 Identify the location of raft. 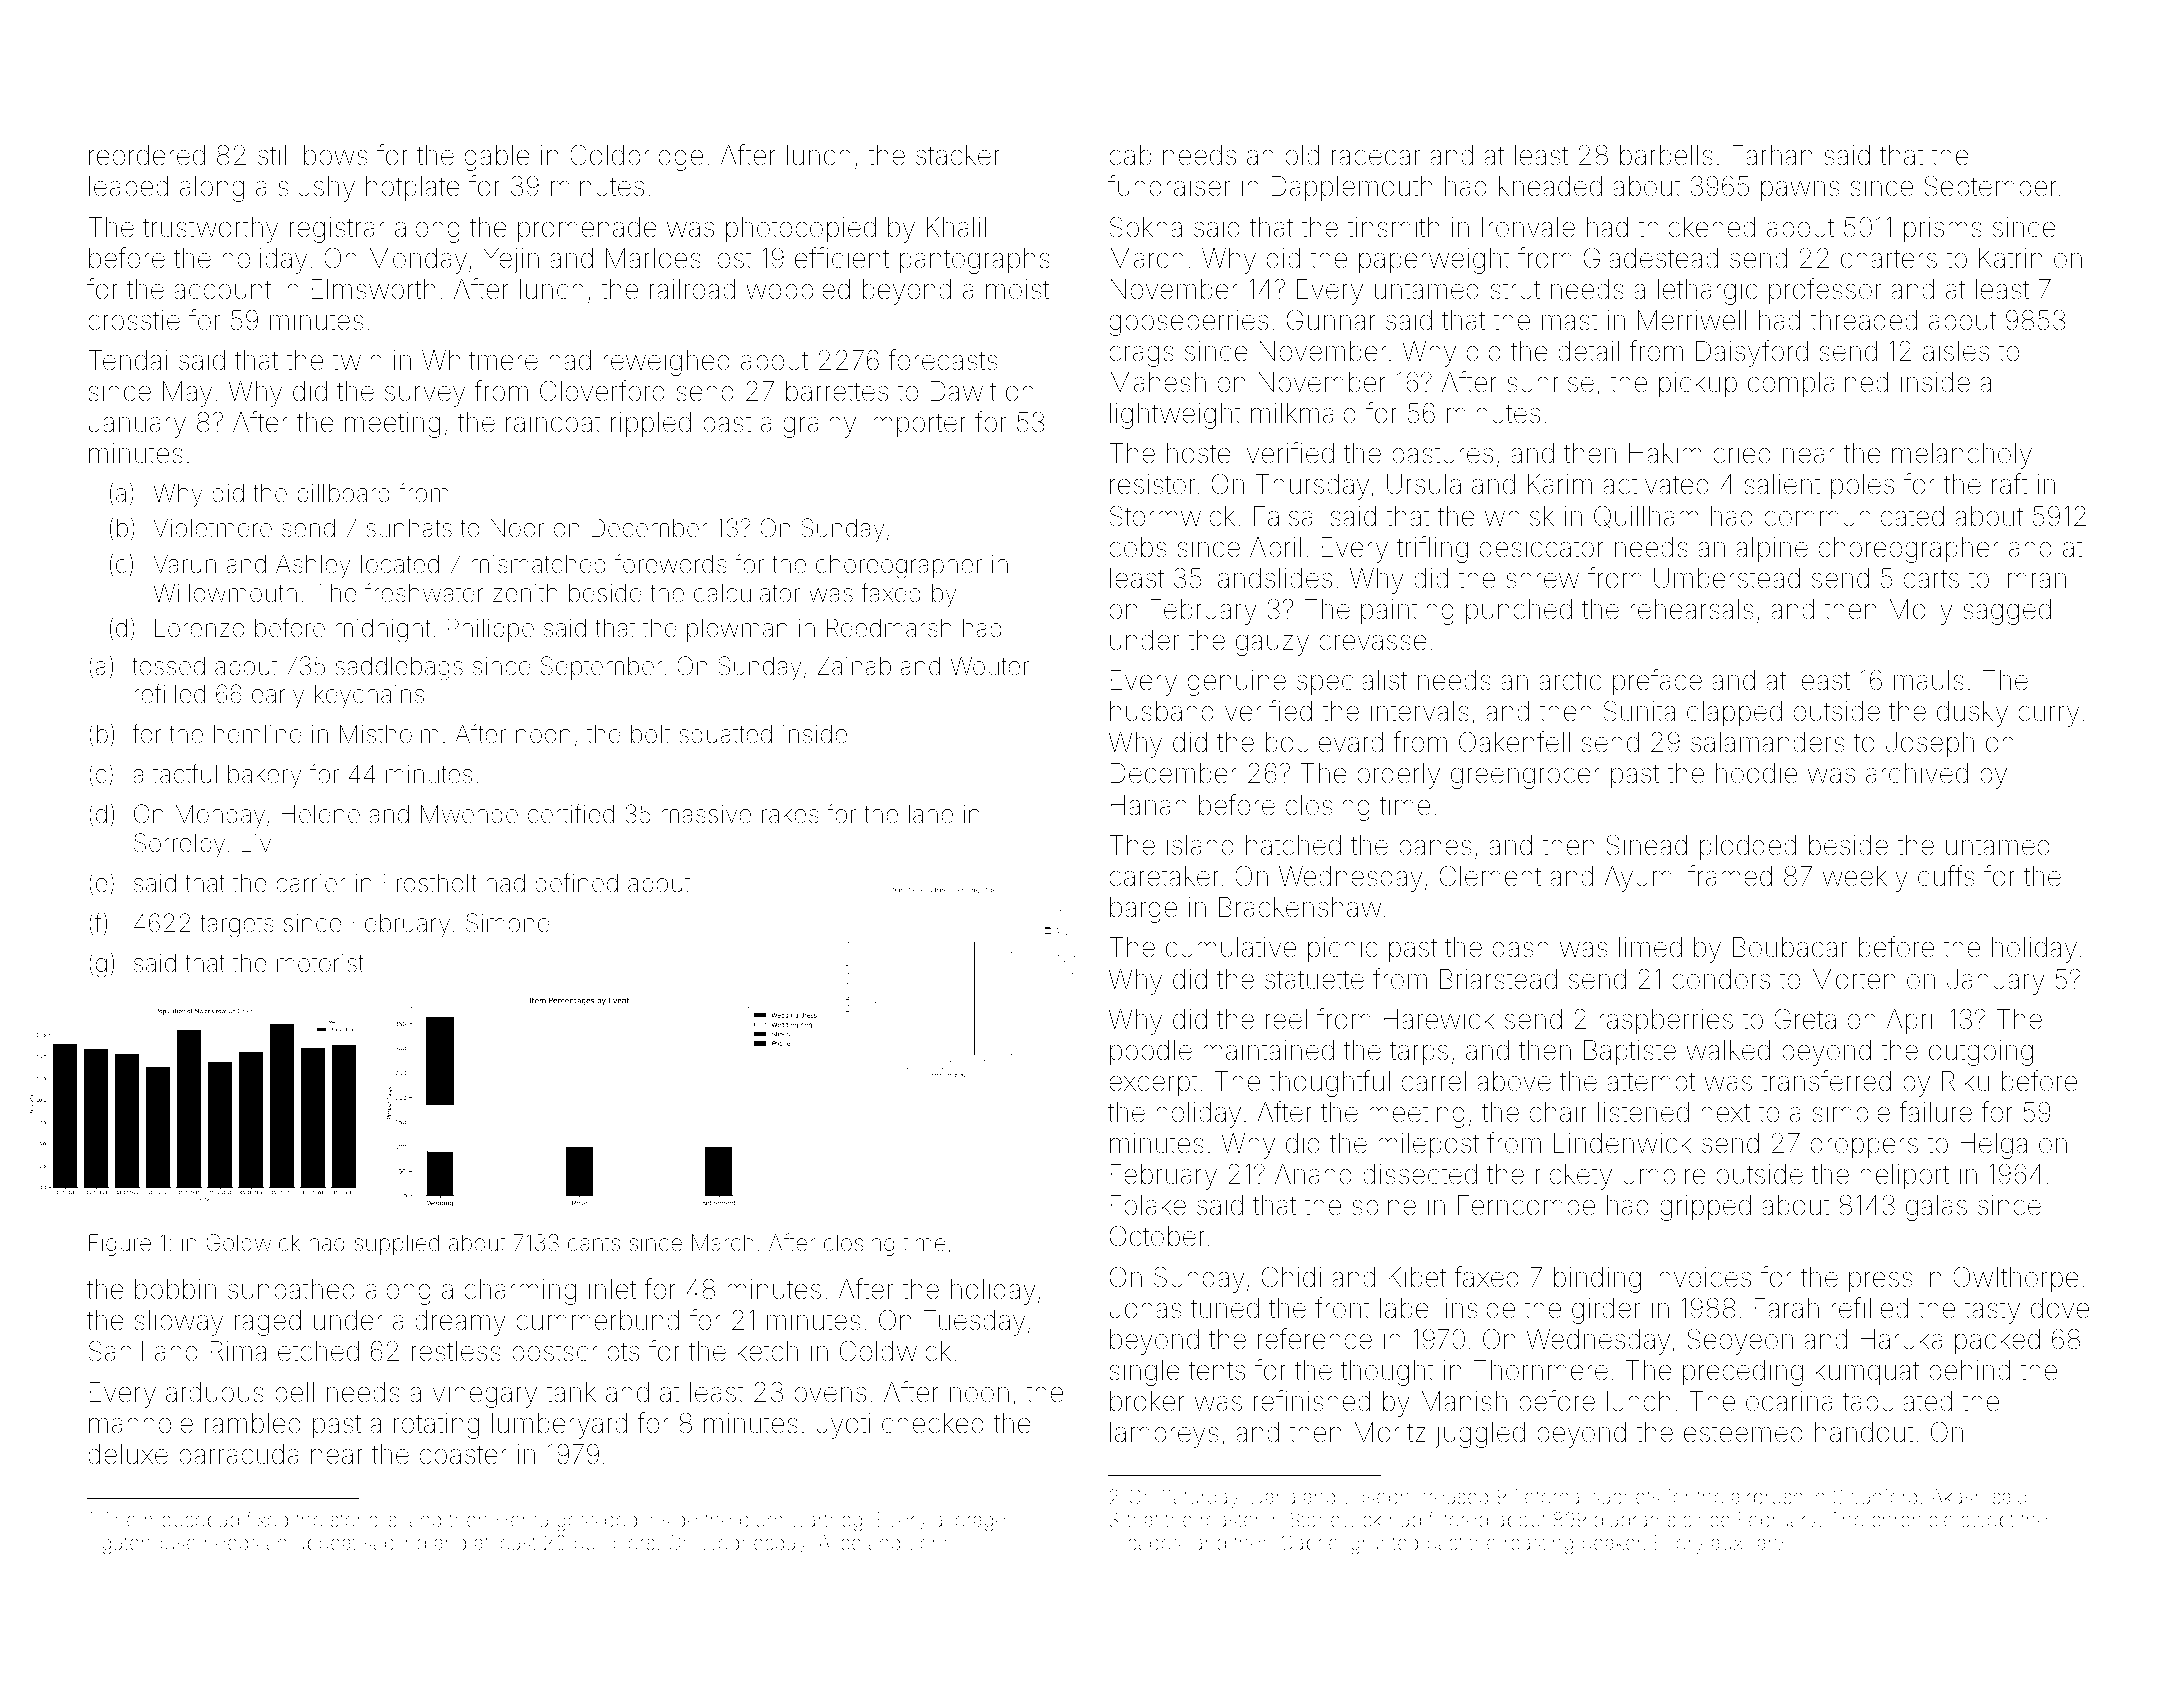
(2009, 484).
